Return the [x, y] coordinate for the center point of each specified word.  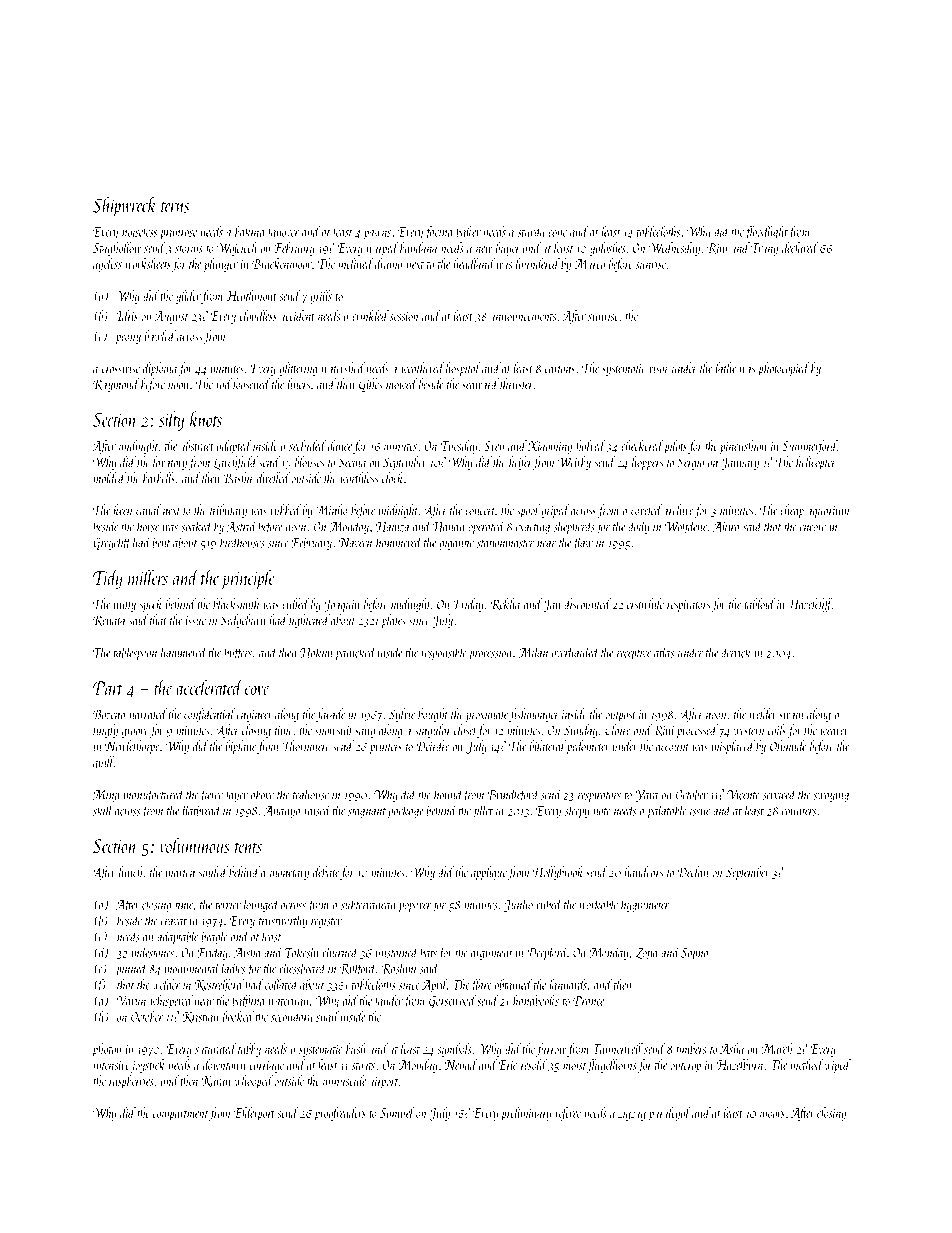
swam [791, 716]
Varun [131, 1001]
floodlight [766, 233]
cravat [174, 922]
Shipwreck [125, 207]
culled [295, 603]
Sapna [695, 954]
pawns [377, 235]
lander [389, 1000]
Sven [494, 446]
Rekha [505, 604]
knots [206, 419]
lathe [725, 367]
